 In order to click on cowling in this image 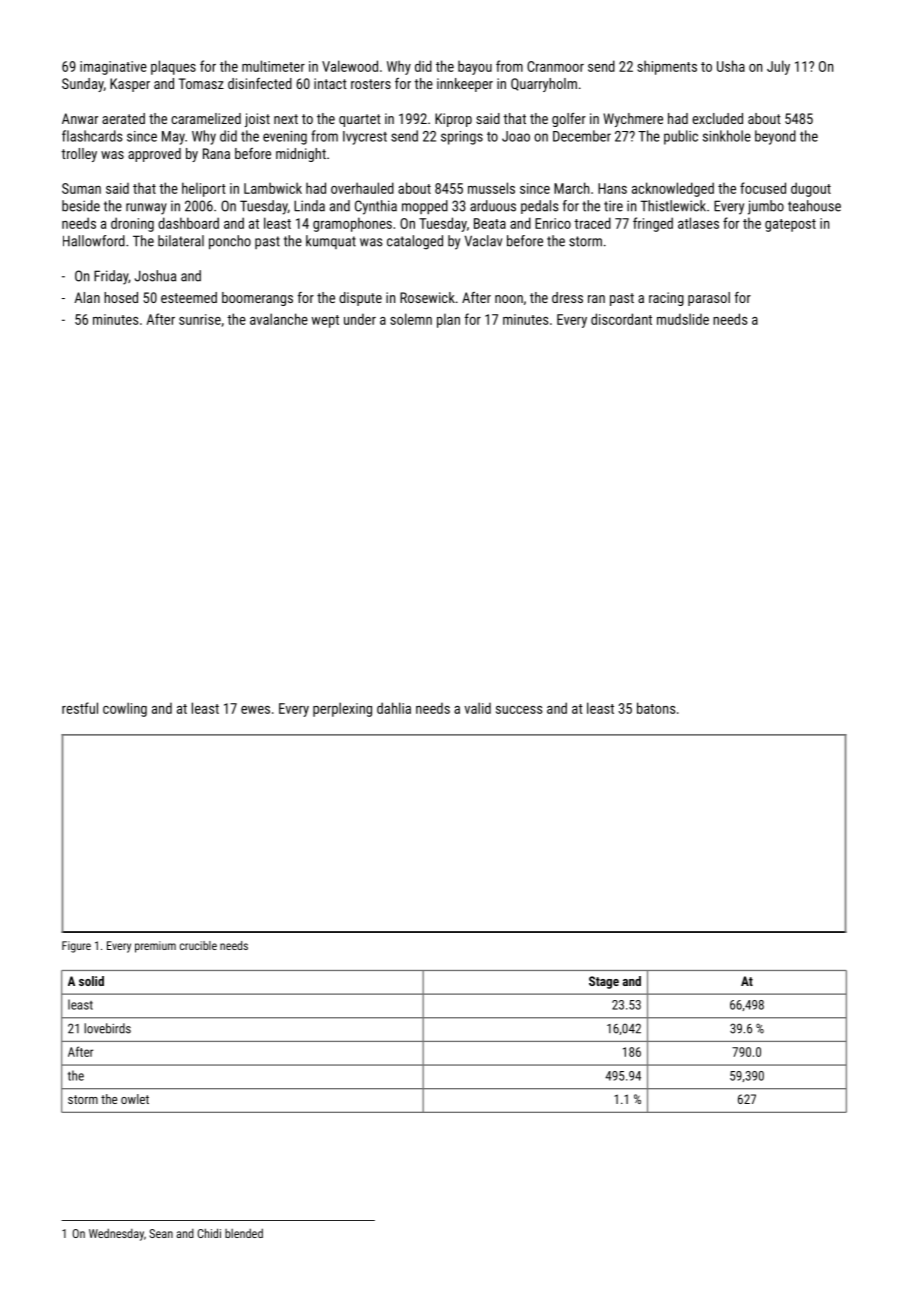, I will do `click(125, 709)`.
